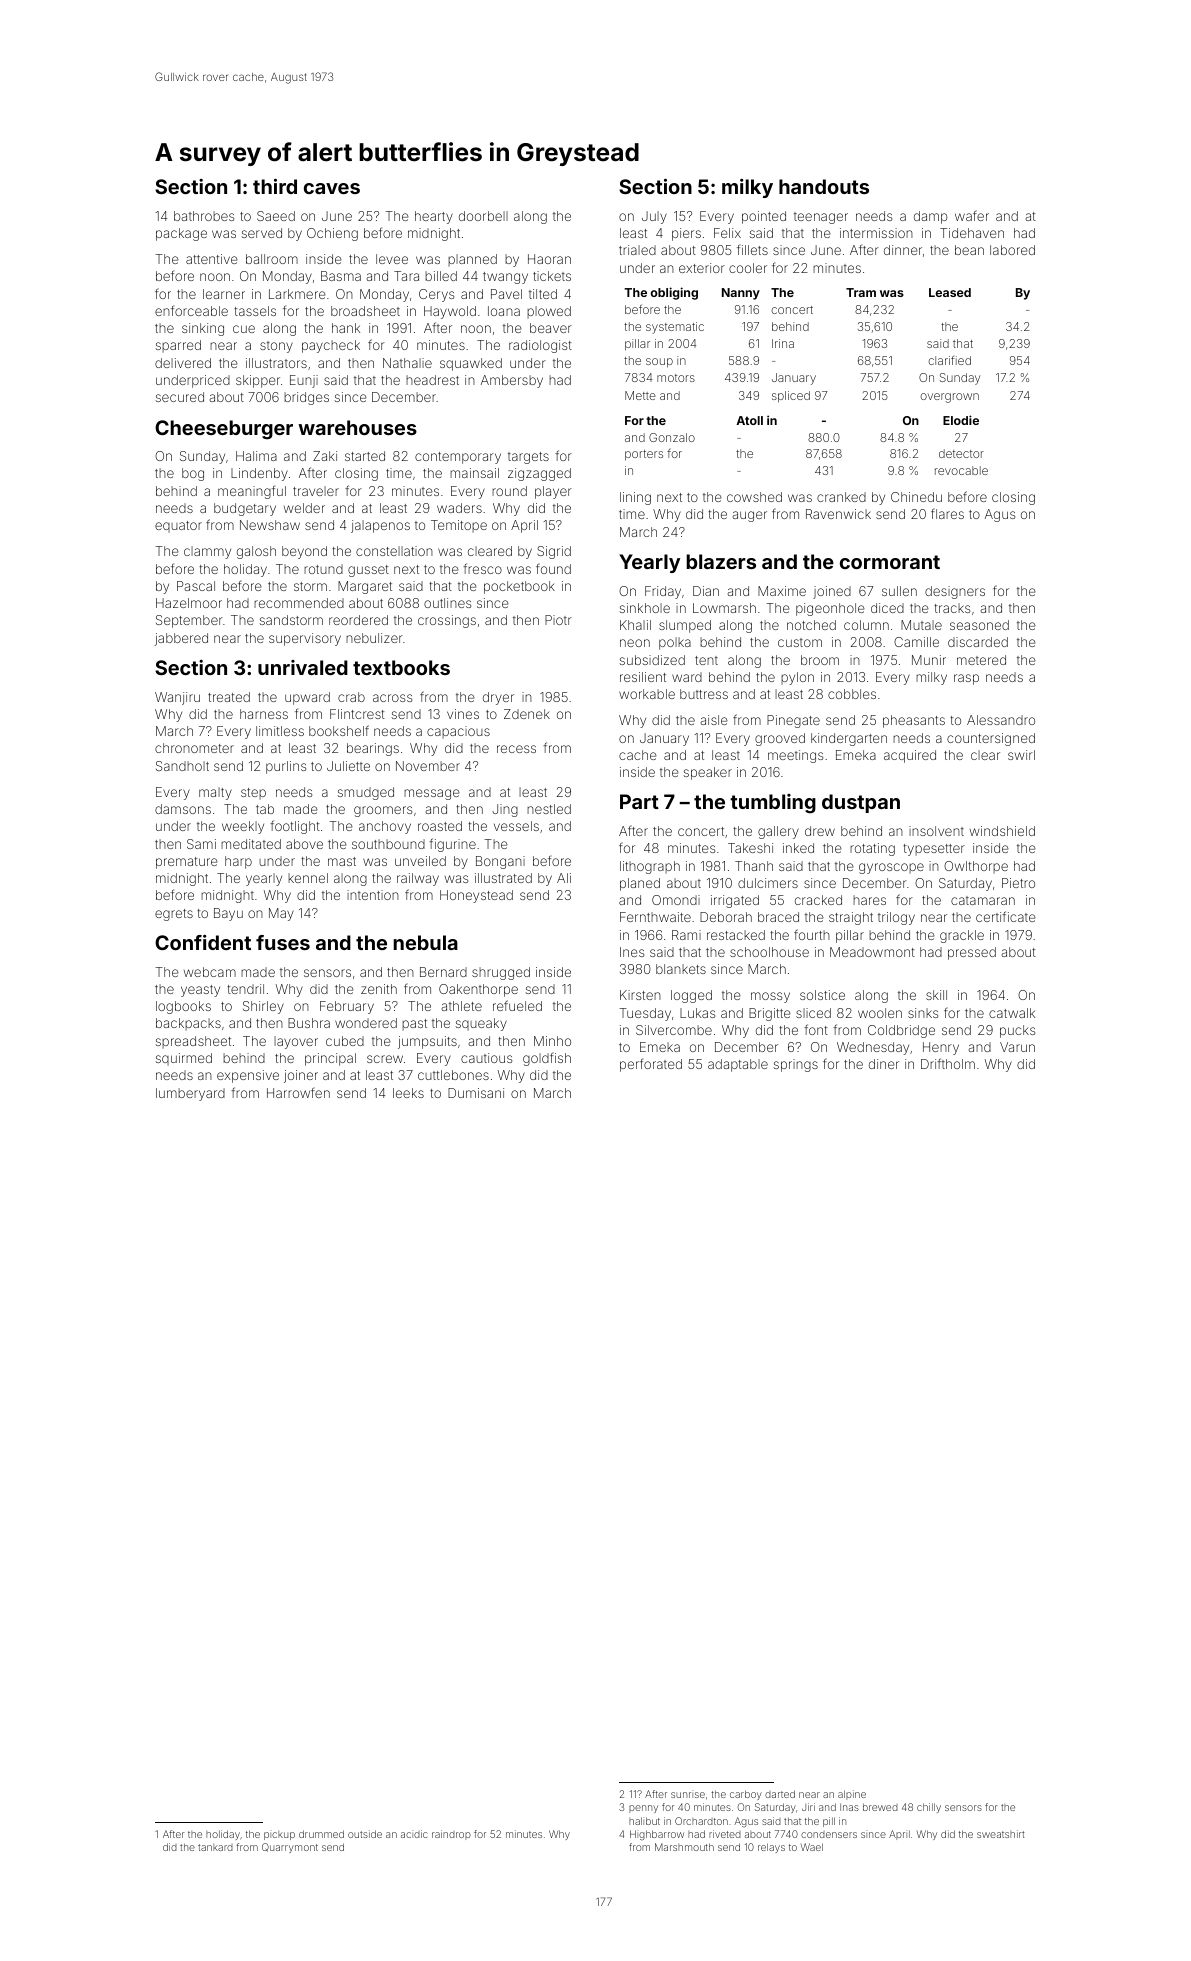  Describe the element at coordinates (961, 420) in the image. I see `Elodie` at that location.
